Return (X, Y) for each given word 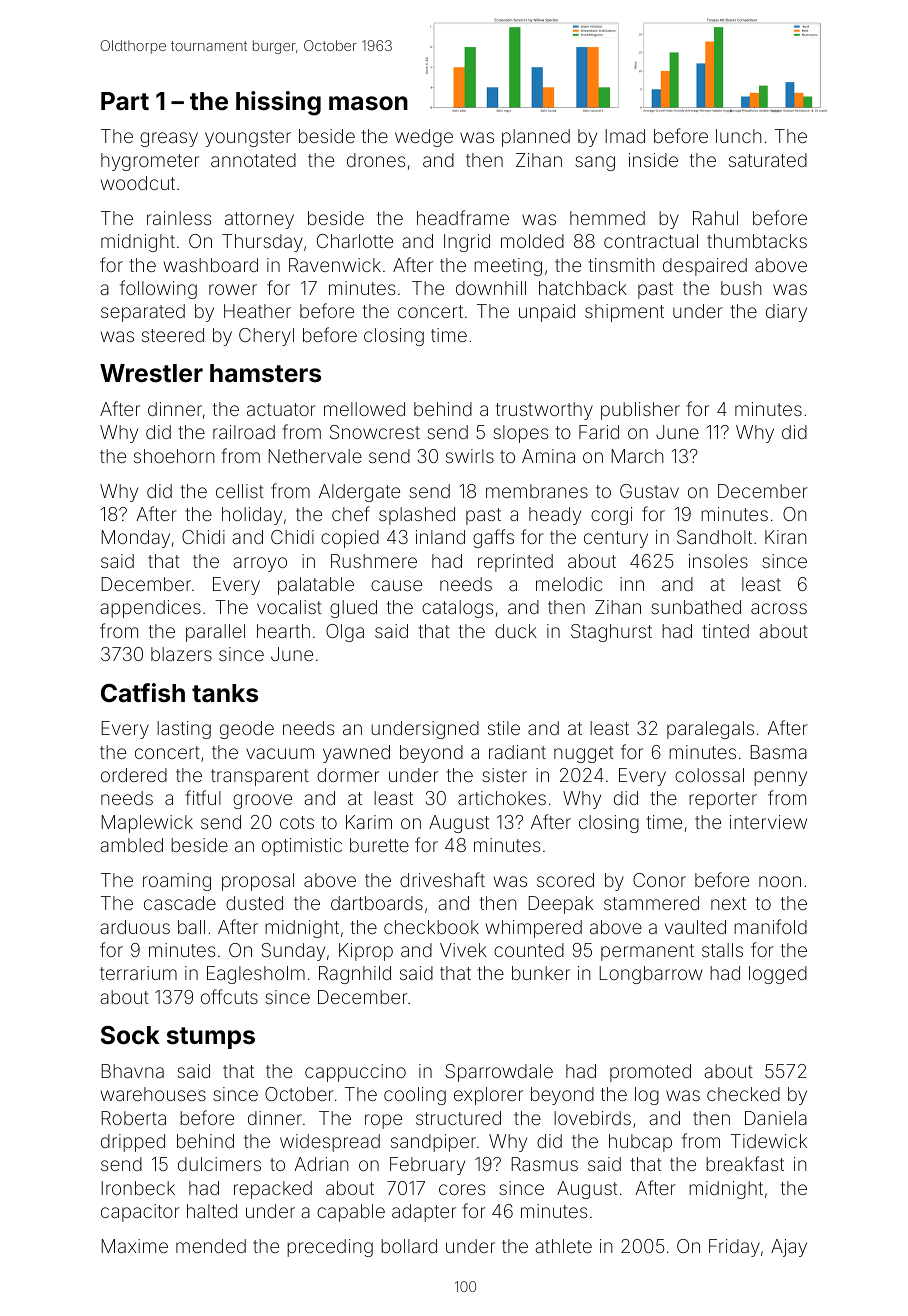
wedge (424, 138)
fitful (203, 797)
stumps (211, 1038)
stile (504, 728)
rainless (179, 218)
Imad (625, 136)
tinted (725, 631)
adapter (424, 1213)
